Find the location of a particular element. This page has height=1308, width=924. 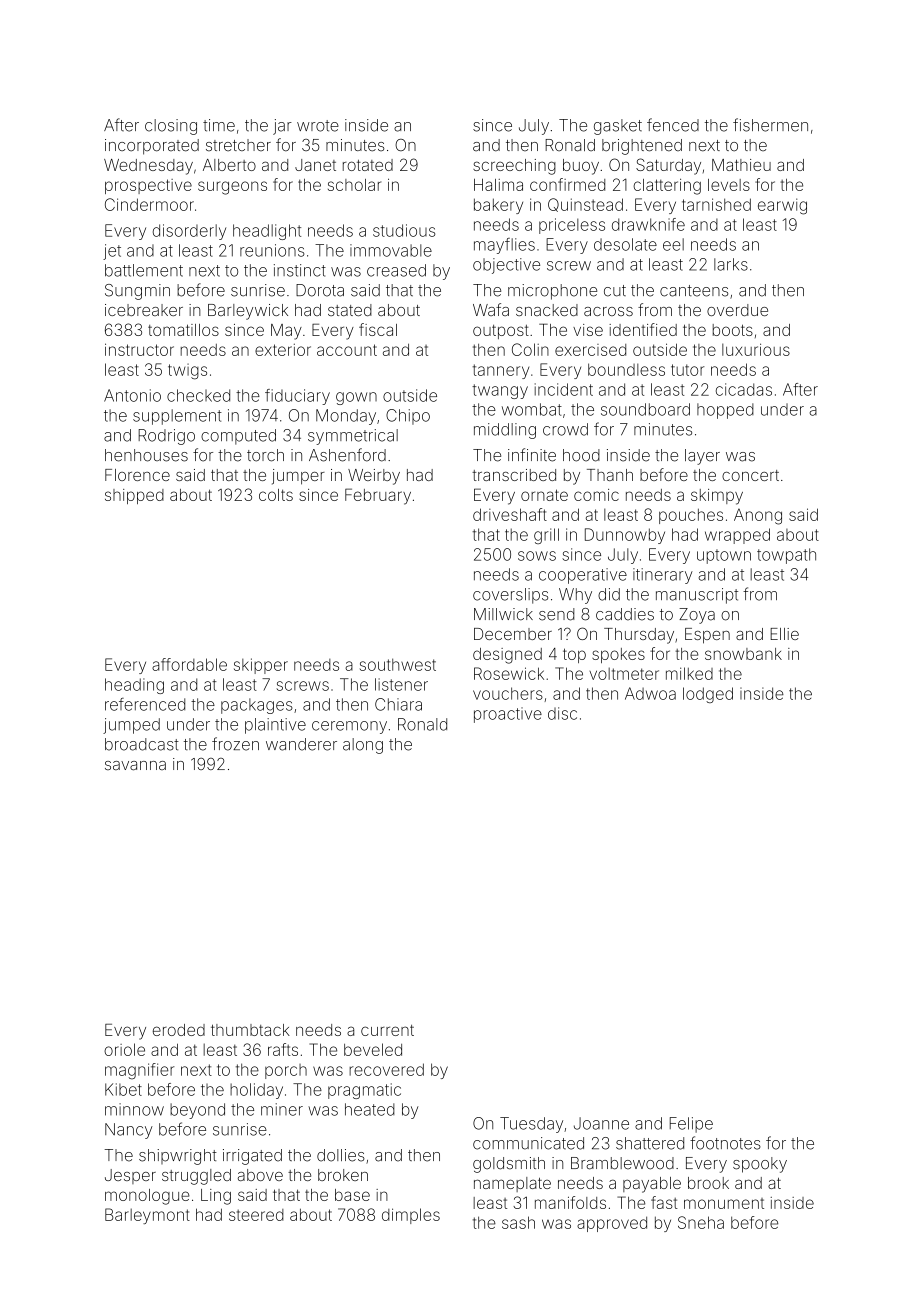

screeching is located at coordinates (514, 167).
